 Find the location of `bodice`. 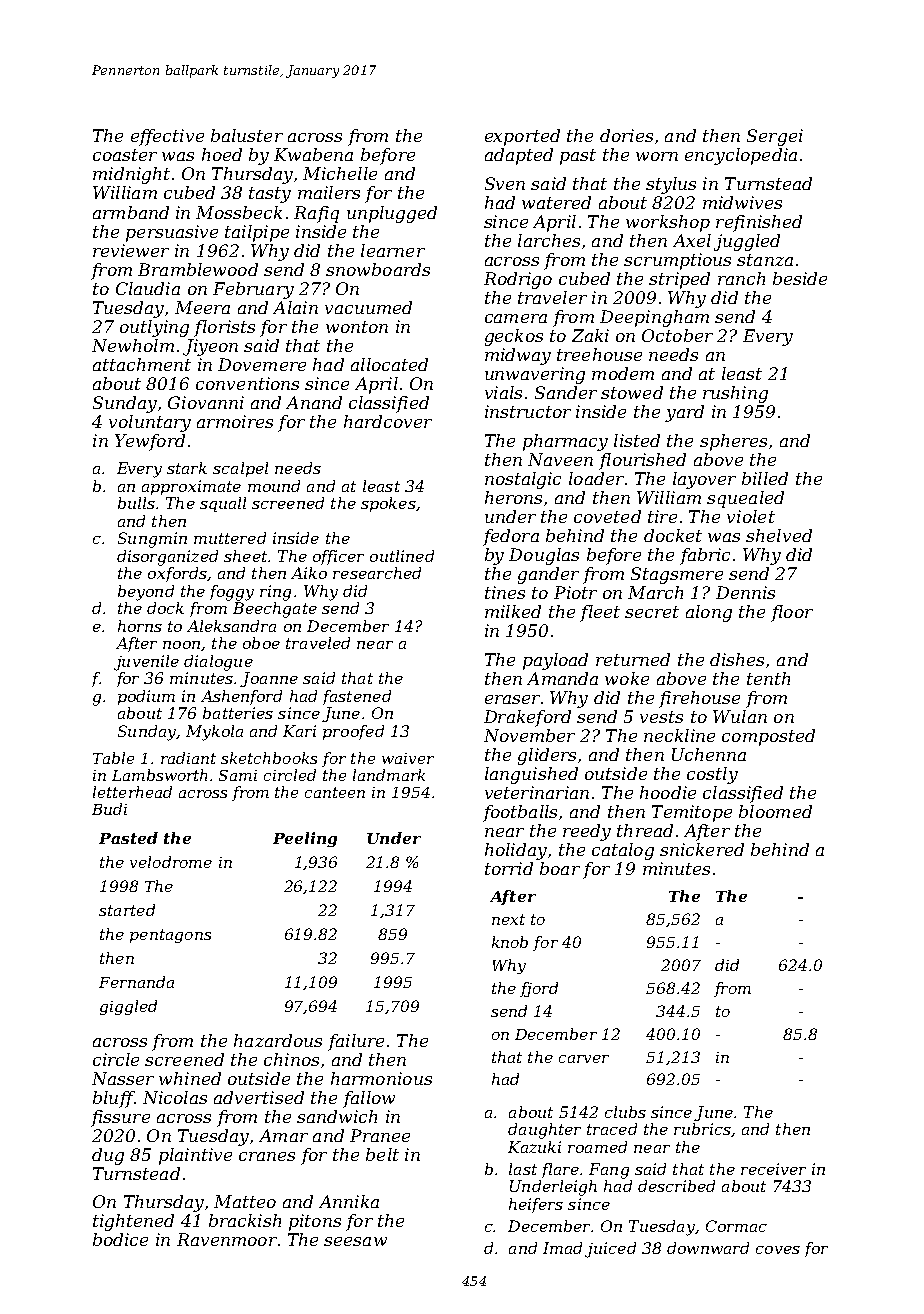

bodice is located at coordinates (120, 1239).
